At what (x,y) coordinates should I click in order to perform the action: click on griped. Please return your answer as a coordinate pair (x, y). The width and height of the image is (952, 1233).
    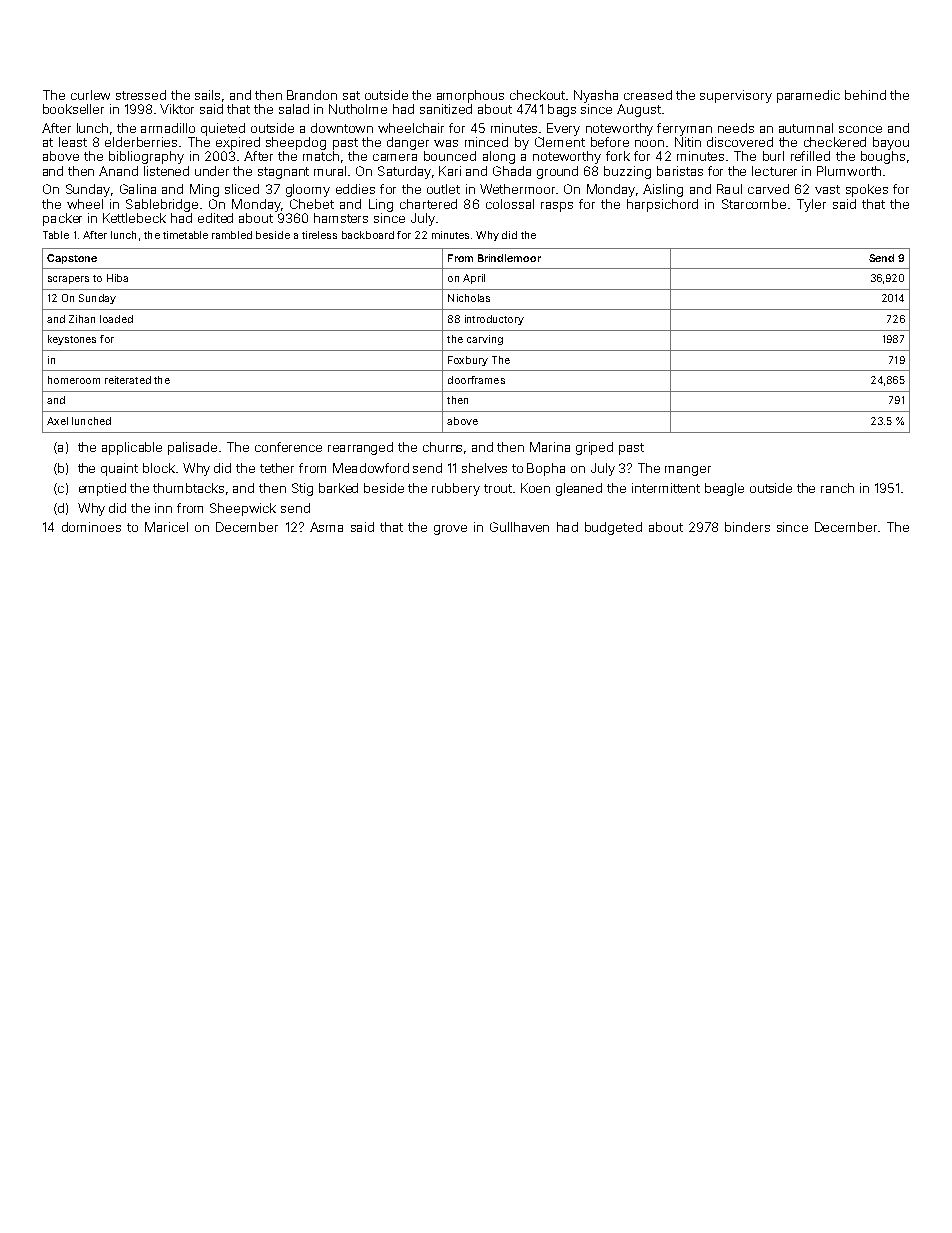
    Looking at the image, I should click on (594, 448).
